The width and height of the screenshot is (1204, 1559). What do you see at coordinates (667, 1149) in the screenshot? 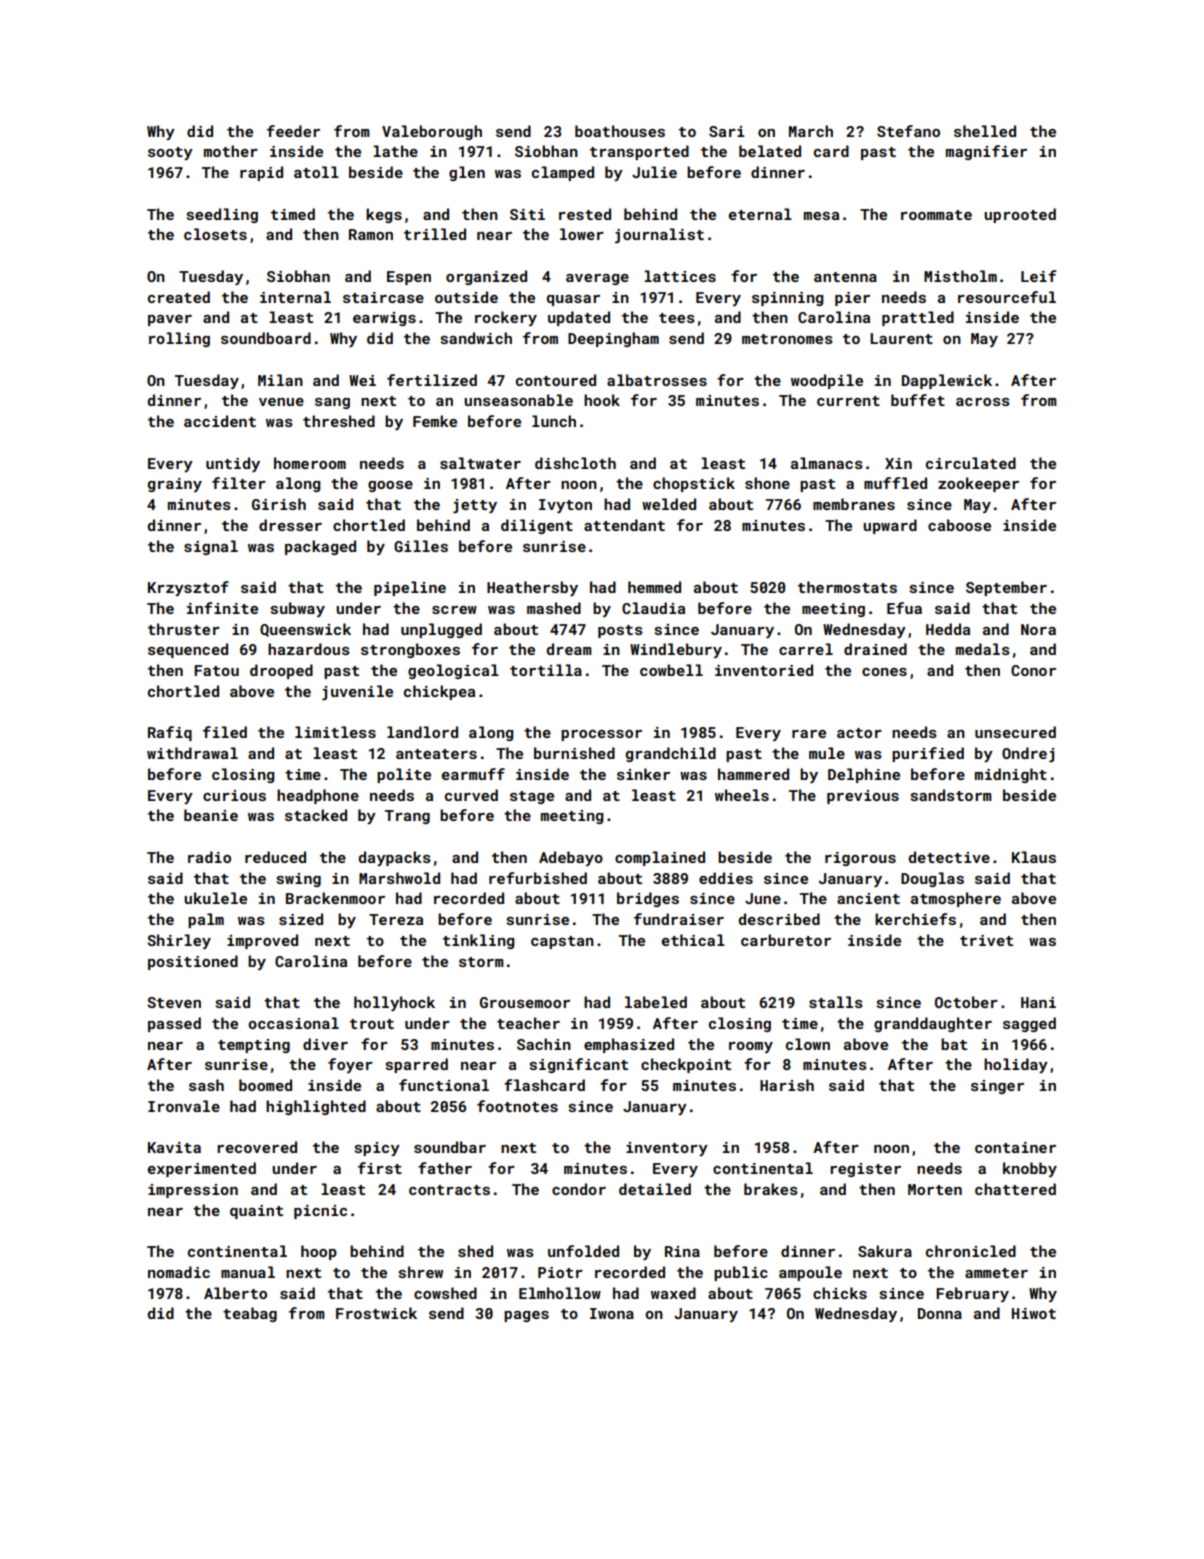
I see `inventory` at bounding box center [667, 1149].
